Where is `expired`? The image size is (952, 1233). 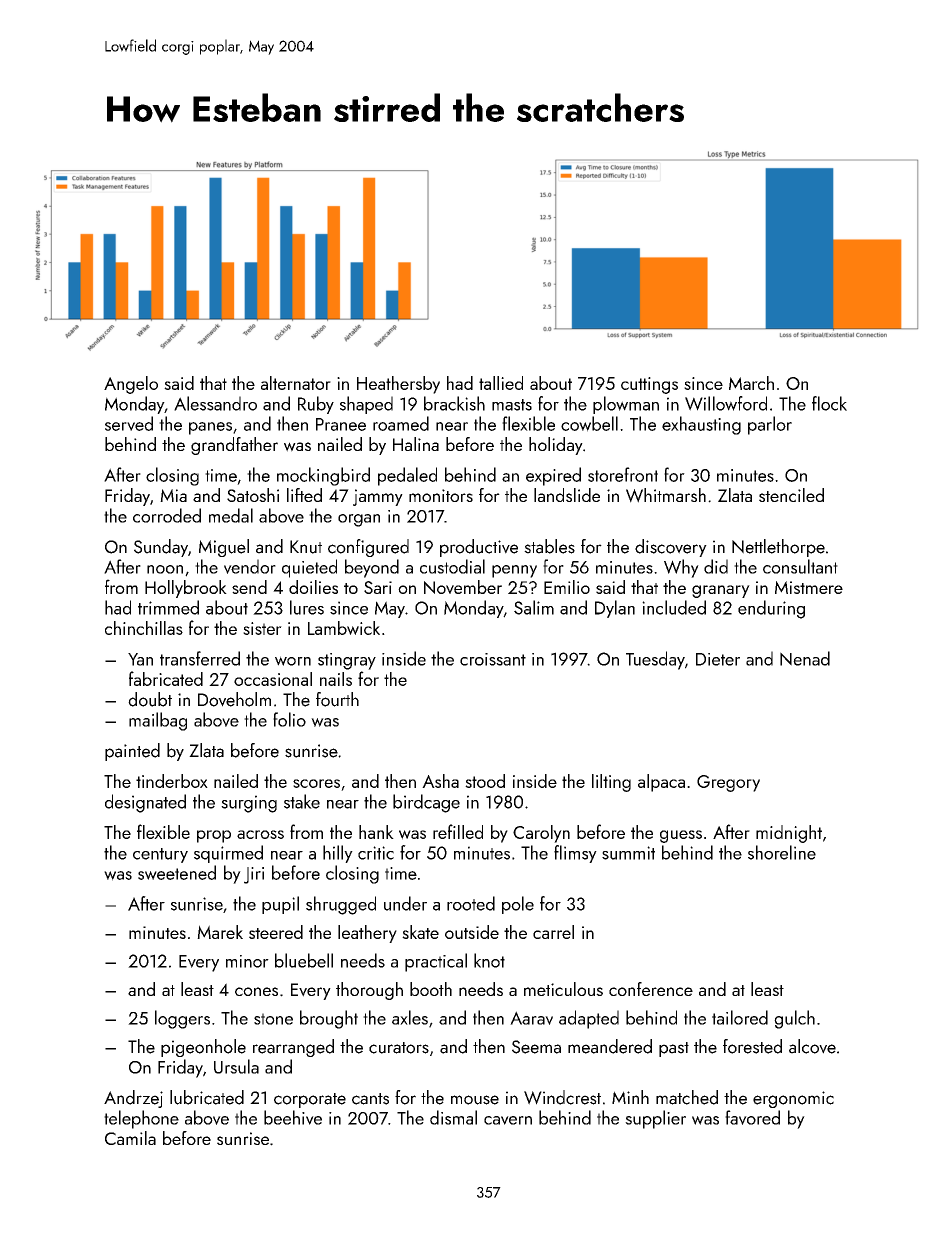 expired is located at coordinates (553, 476).
